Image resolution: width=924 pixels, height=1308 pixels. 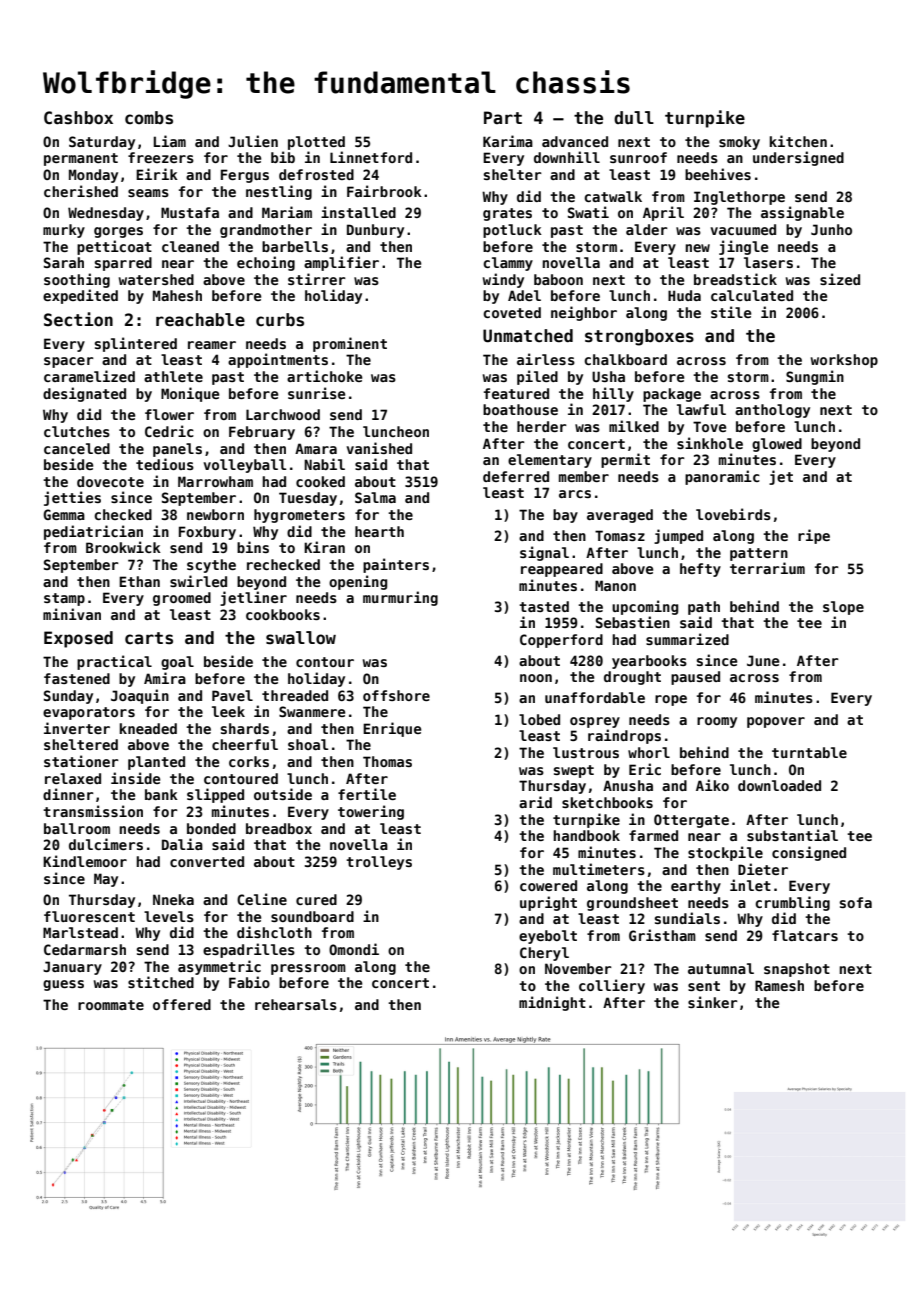 What do you see at coordinates (173, 376) in the screenshot?
I see `athlete` at bounding box center [173, 376].
